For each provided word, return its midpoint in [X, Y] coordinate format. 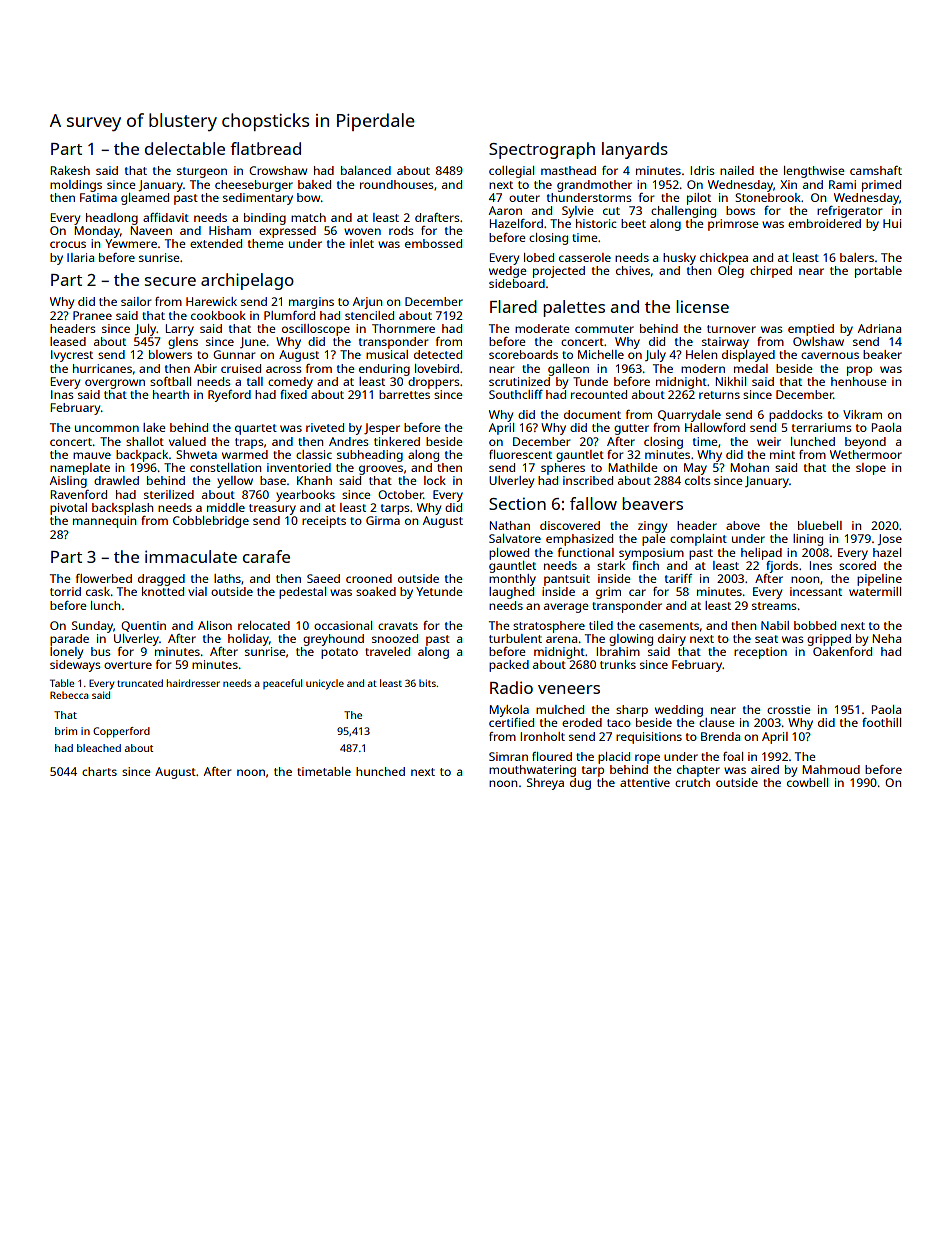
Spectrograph [542, 150]
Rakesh [70, 170]
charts [99, 771]
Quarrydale [689, 416]
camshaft [876, 170]
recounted [599, 394]
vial [197, 591]
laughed [511, 593]
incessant [816, 591]
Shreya [545, 784]
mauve [92, 455]
